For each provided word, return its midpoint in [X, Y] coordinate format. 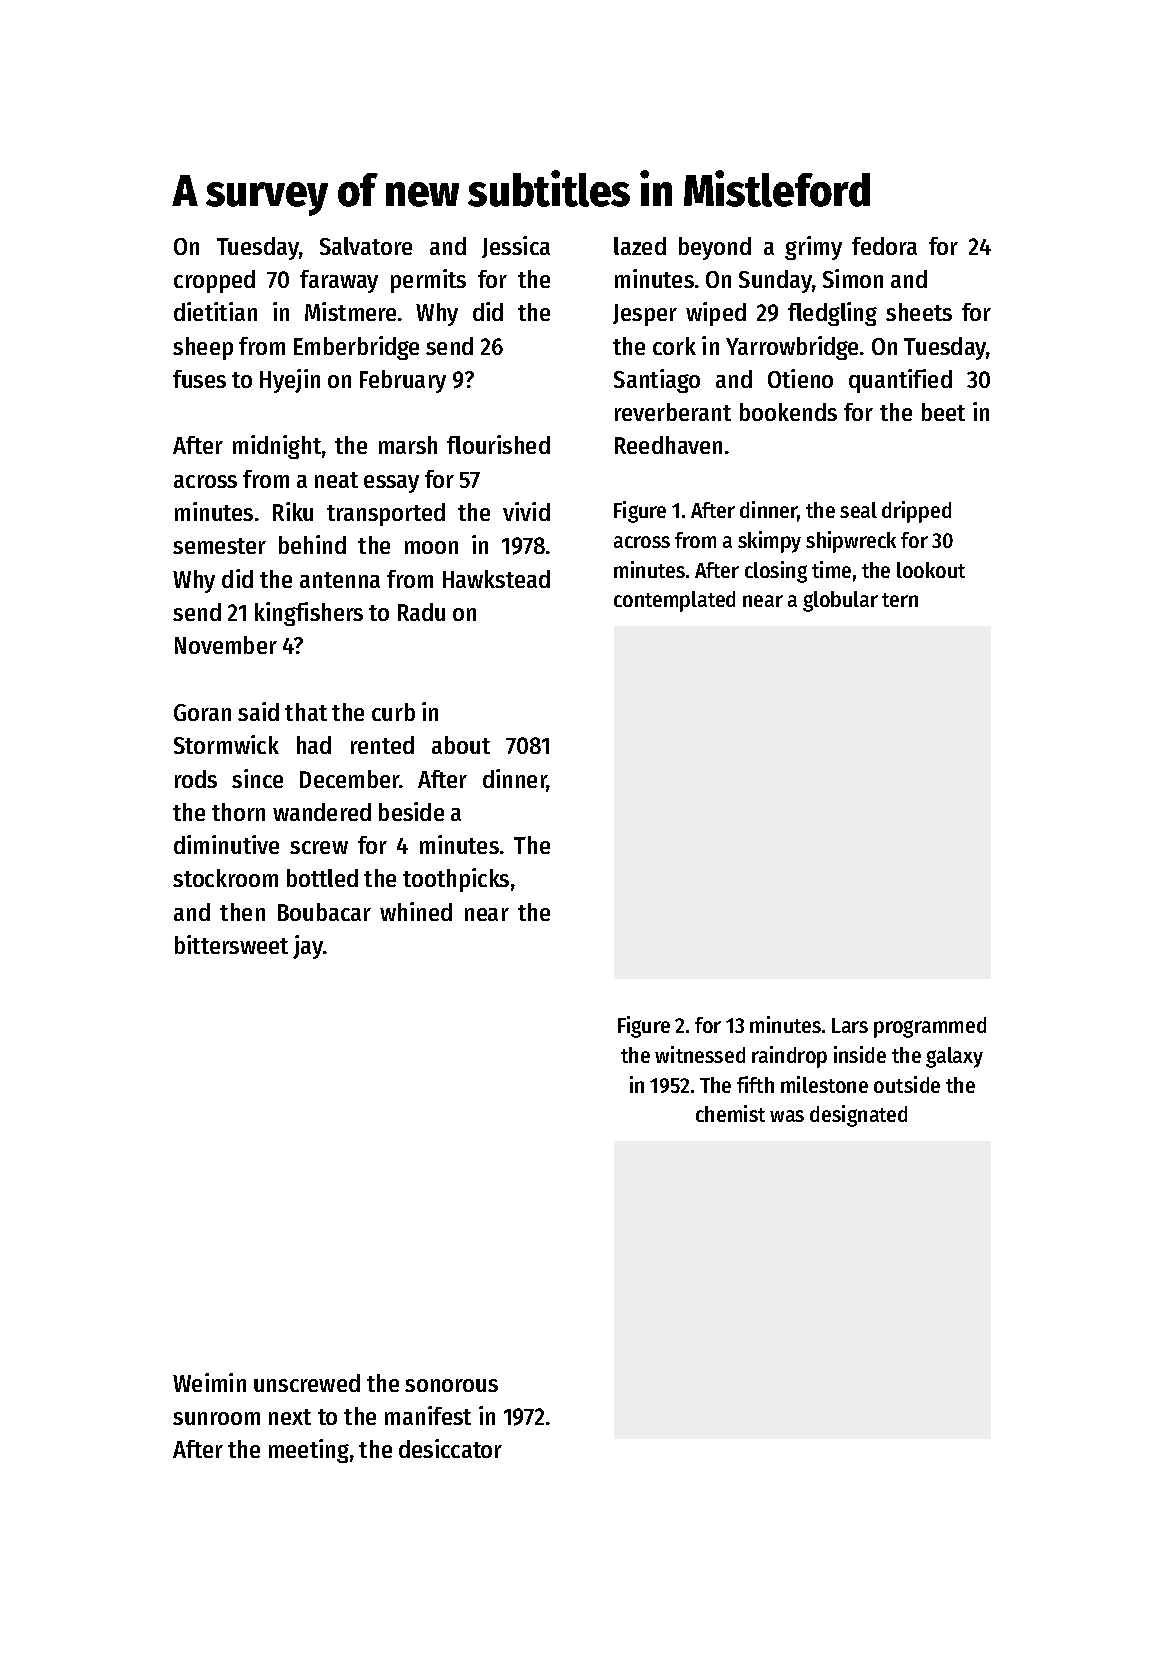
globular [840, 601]
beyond [715, 248]
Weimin [209, 1382]
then [242, 912]
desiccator [450, 1448]
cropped [214, 281]
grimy [813, 248]
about [461, 745]
